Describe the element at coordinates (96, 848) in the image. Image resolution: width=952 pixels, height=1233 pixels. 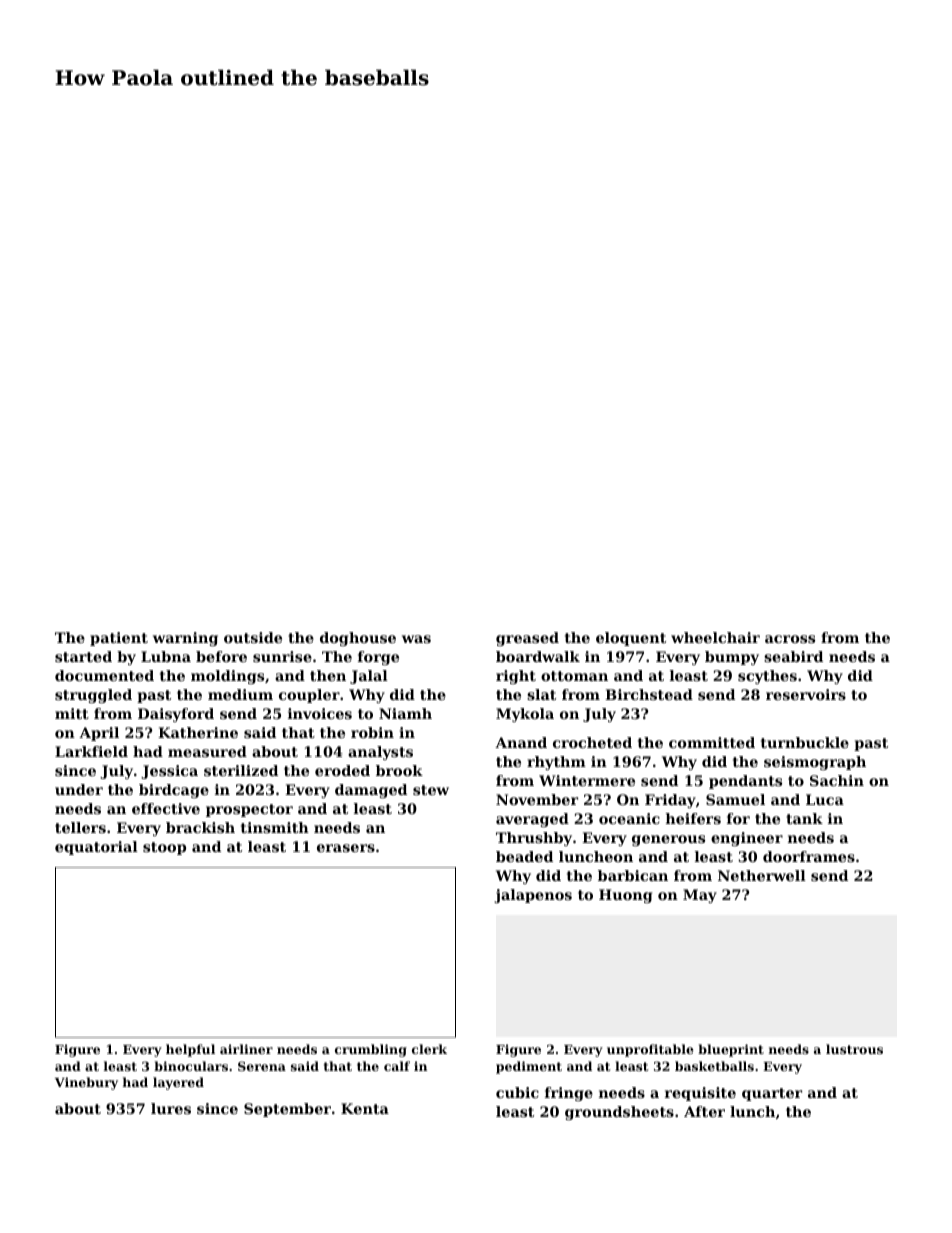
I see `equatorial` at that location.
